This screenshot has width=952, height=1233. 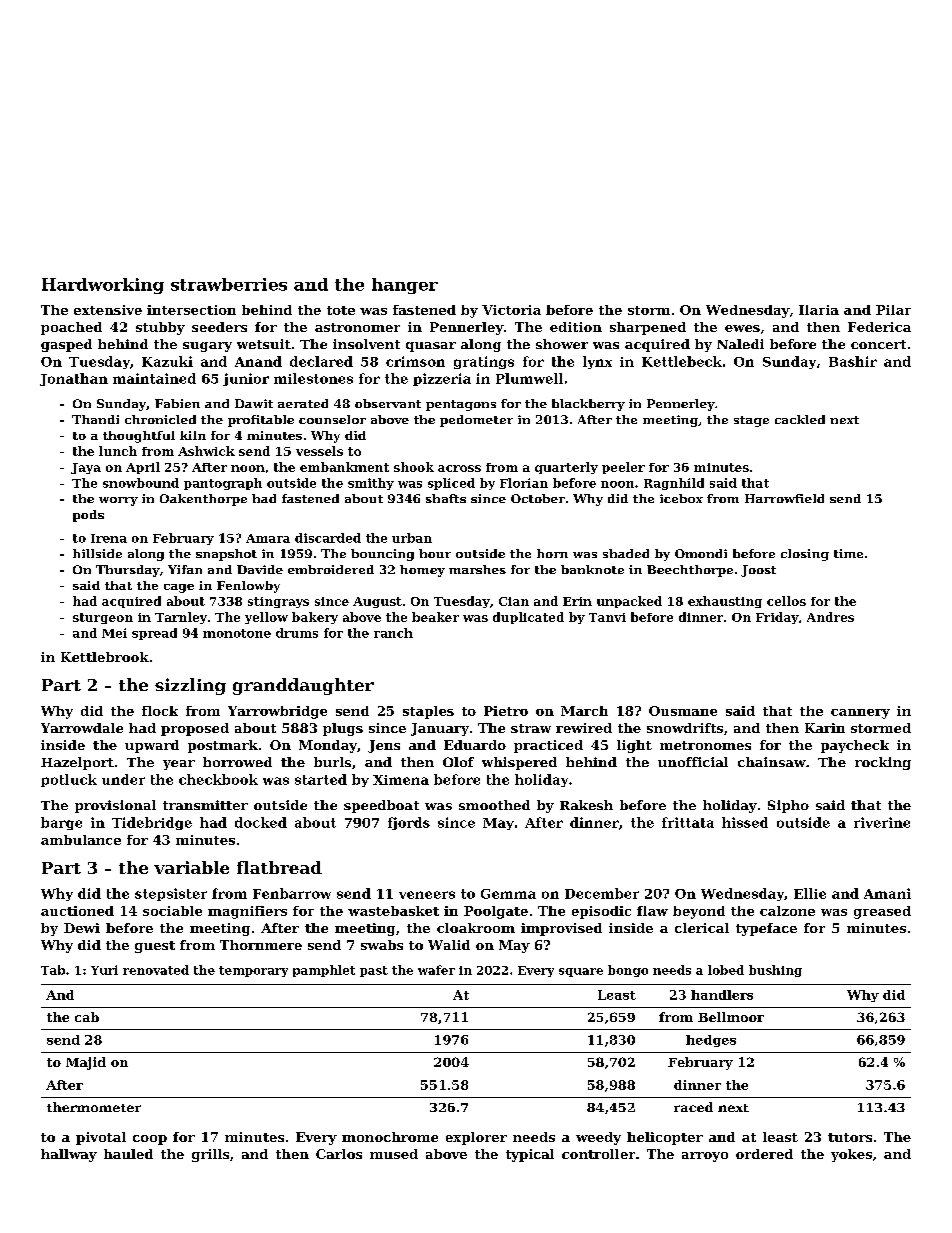 What do you see at coordinates (688, 822) in the screenshot?
I see `frittata` at bounding box center [688, 822].
